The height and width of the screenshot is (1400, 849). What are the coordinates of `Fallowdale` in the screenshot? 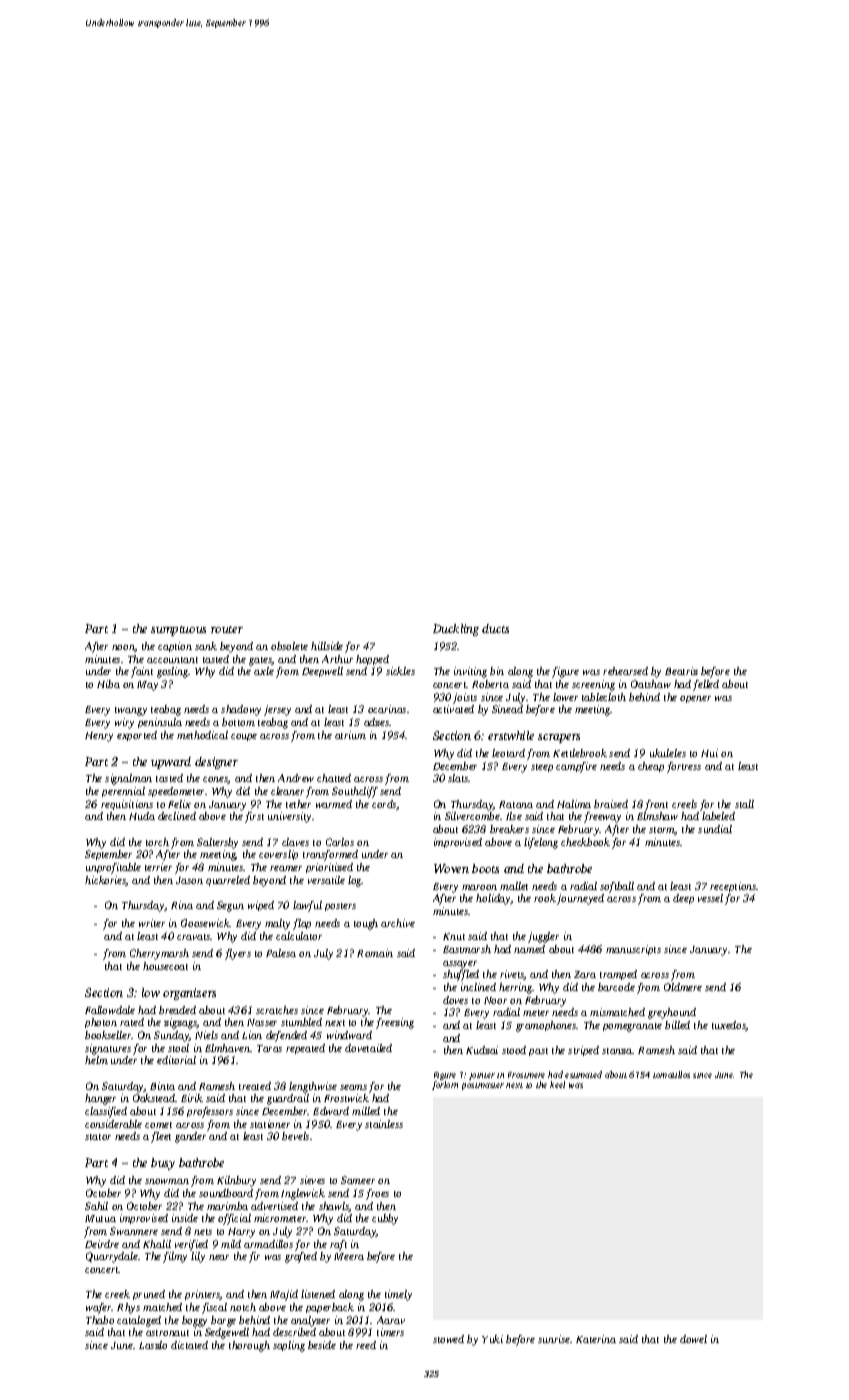 It's located at (110, 1010).
